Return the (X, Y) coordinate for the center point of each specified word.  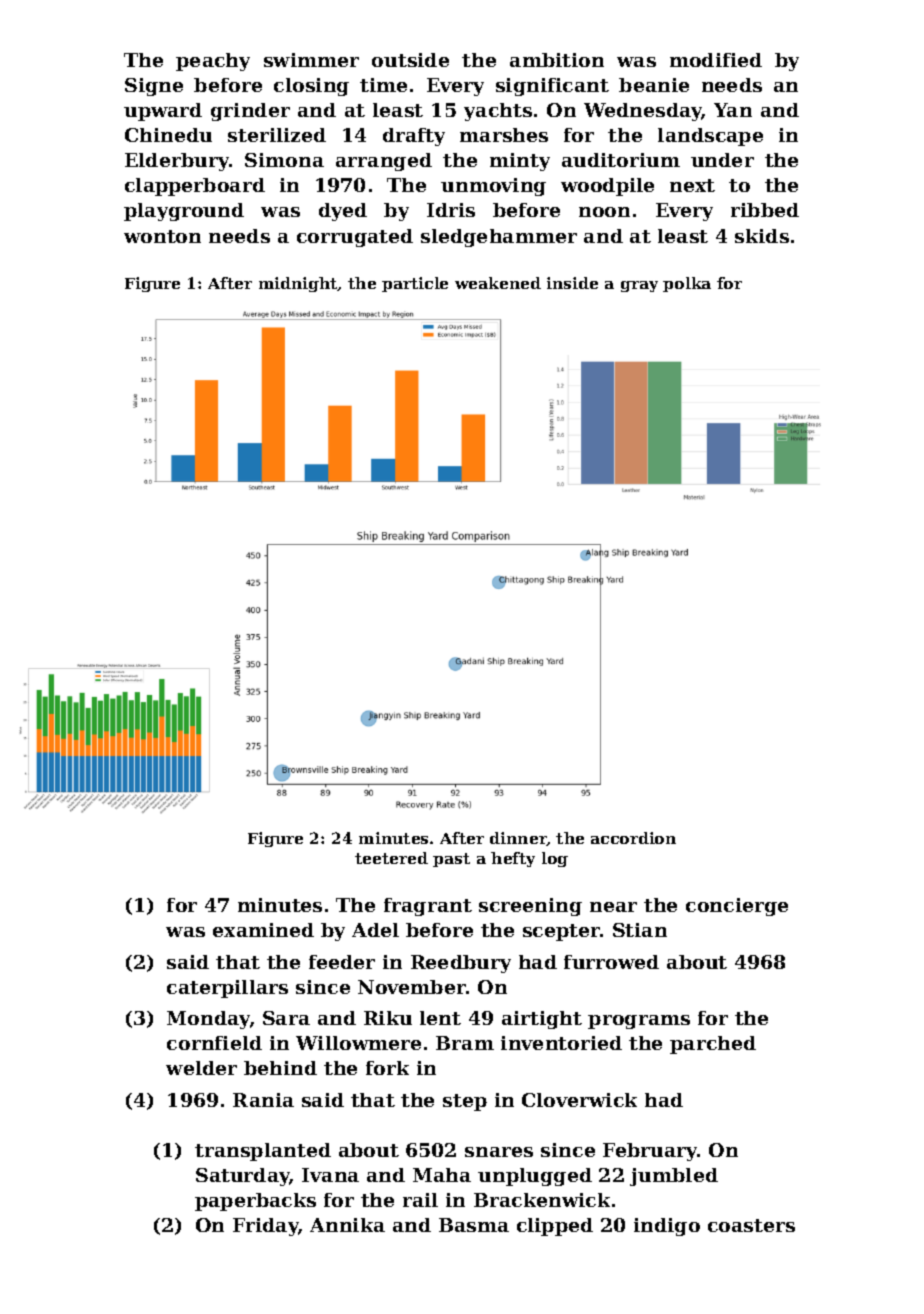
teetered (391, 858)
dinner (518, 839)
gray (639, 286)
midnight (298, 284)
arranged (384, 162)
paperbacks (255, 1202)
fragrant (428, 907)
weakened (498, 283)
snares (499, 1152)
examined (263, 930)
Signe (154, 87)
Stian (640, 930)
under (722, 160)
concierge (737, 907)
